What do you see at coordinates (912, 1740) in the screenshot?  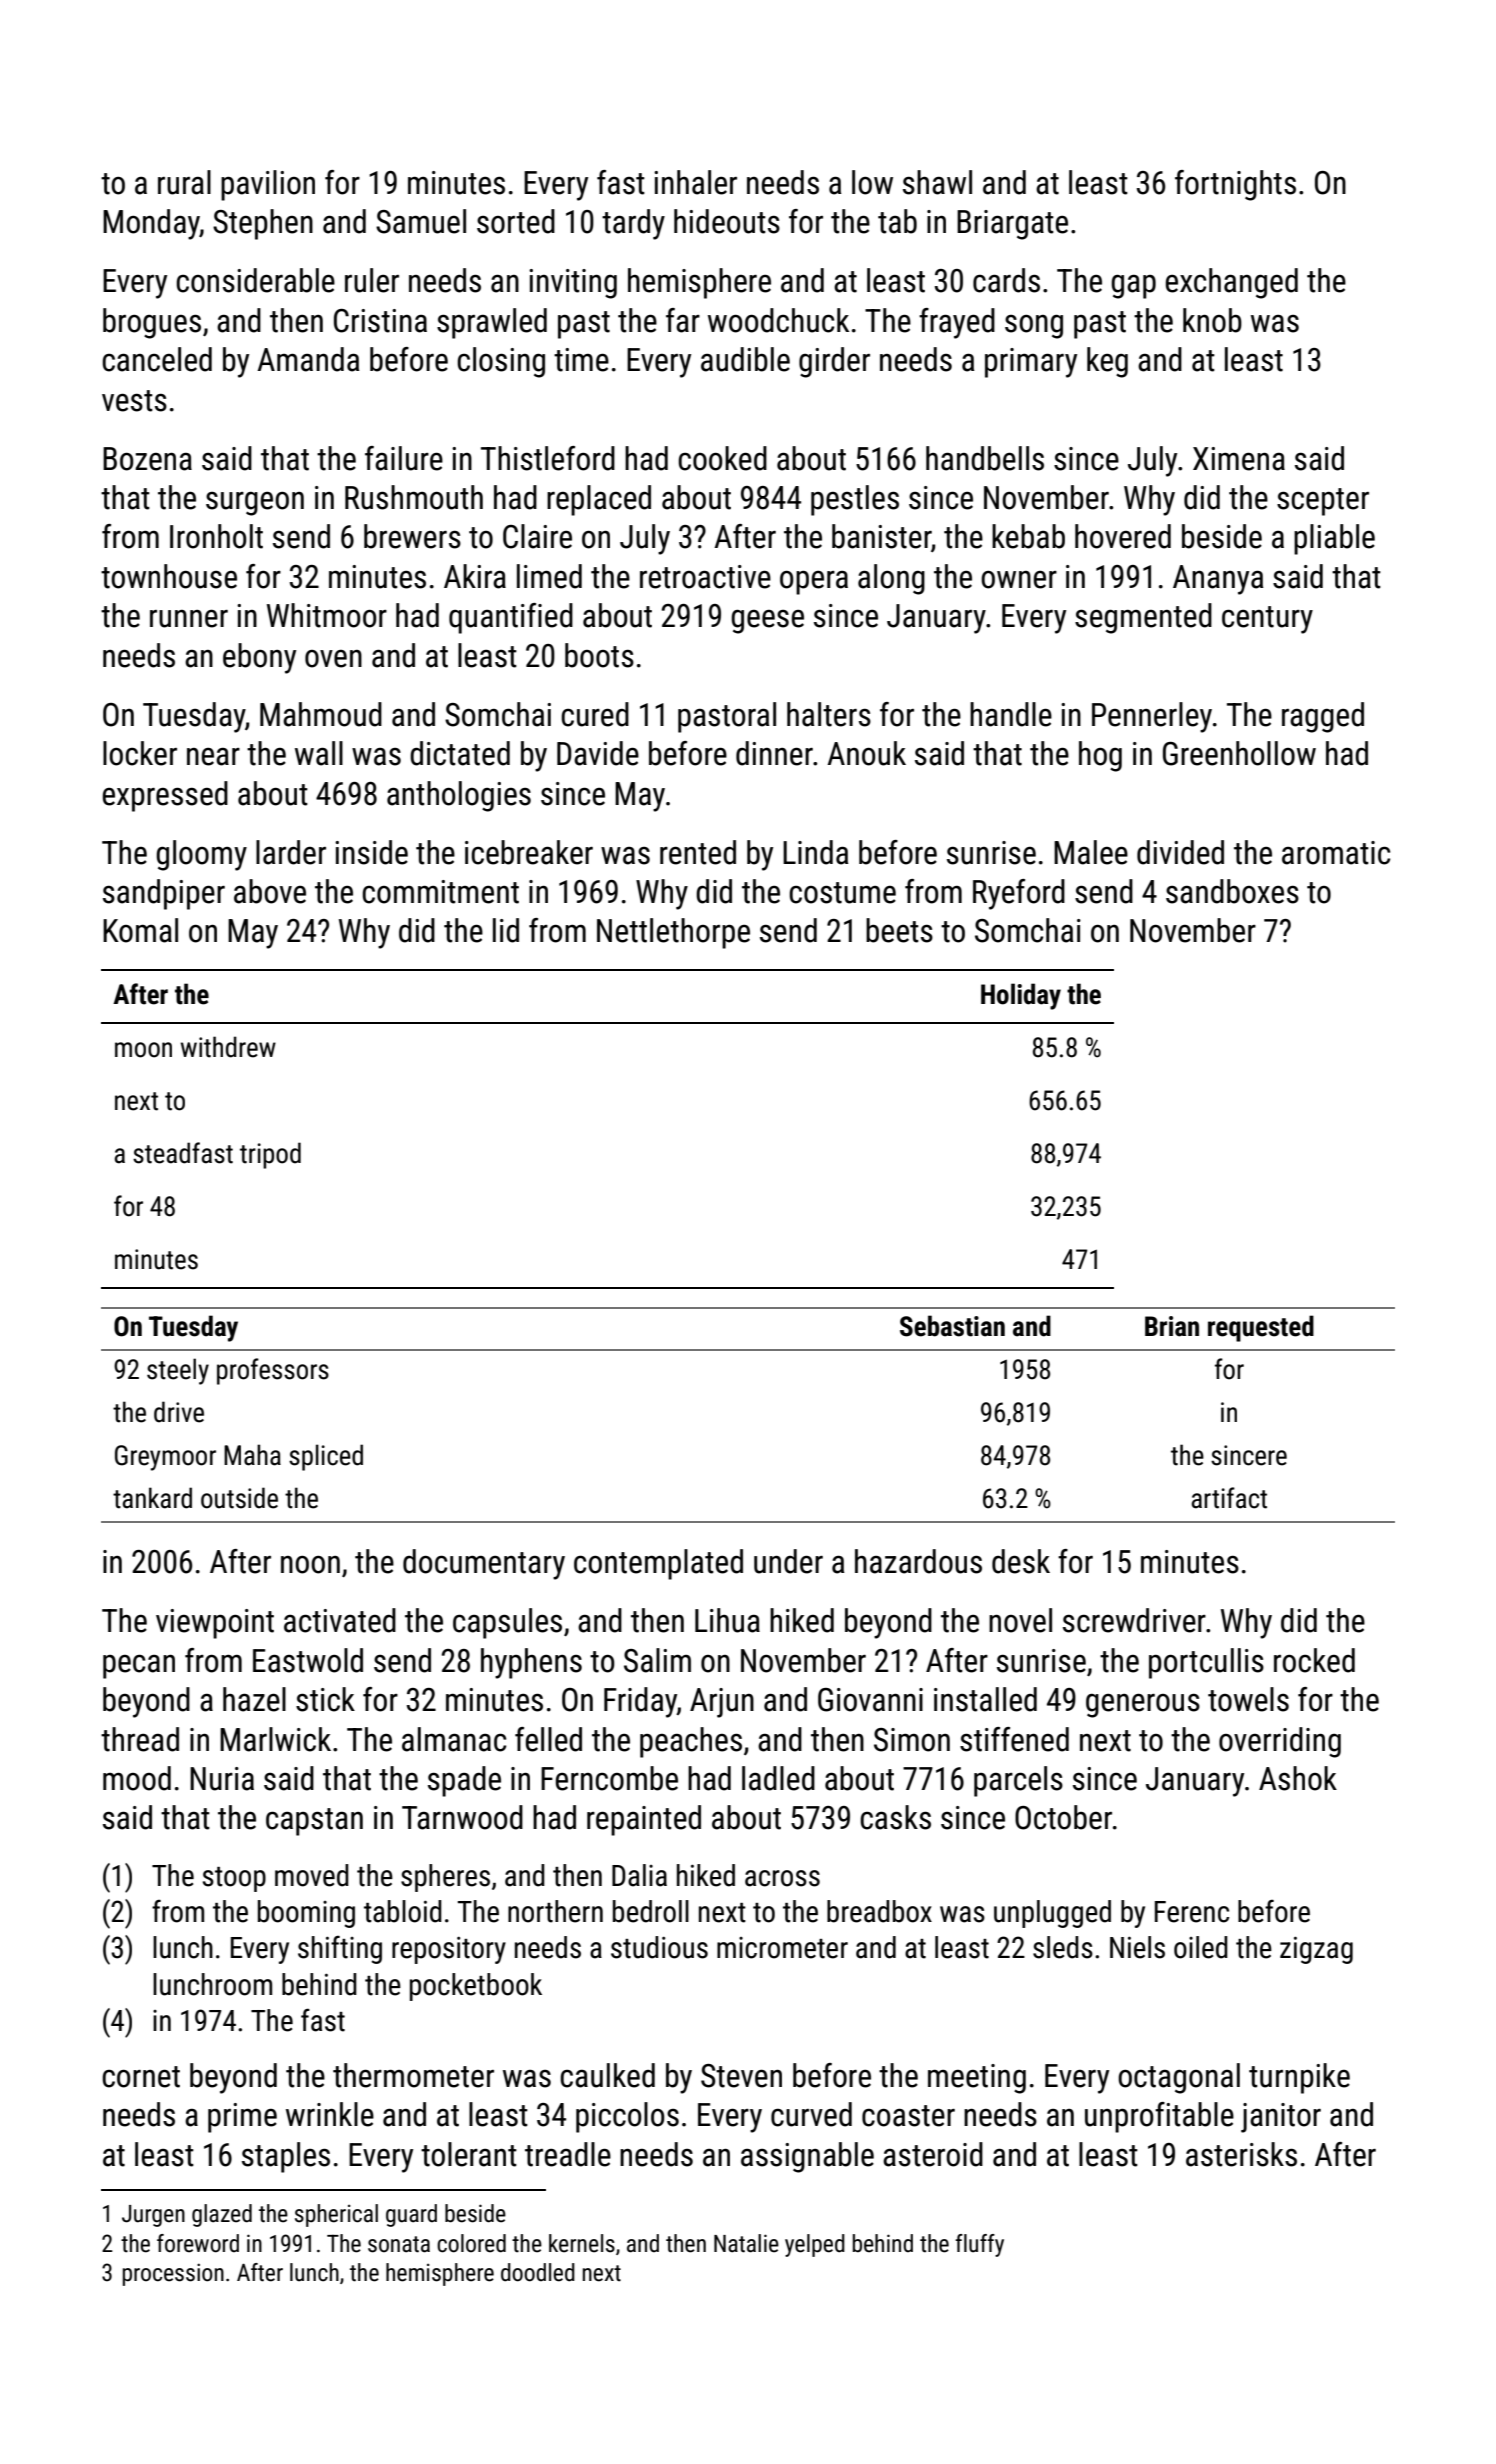 I see `Simon` at bounding box center [912, 1740].
